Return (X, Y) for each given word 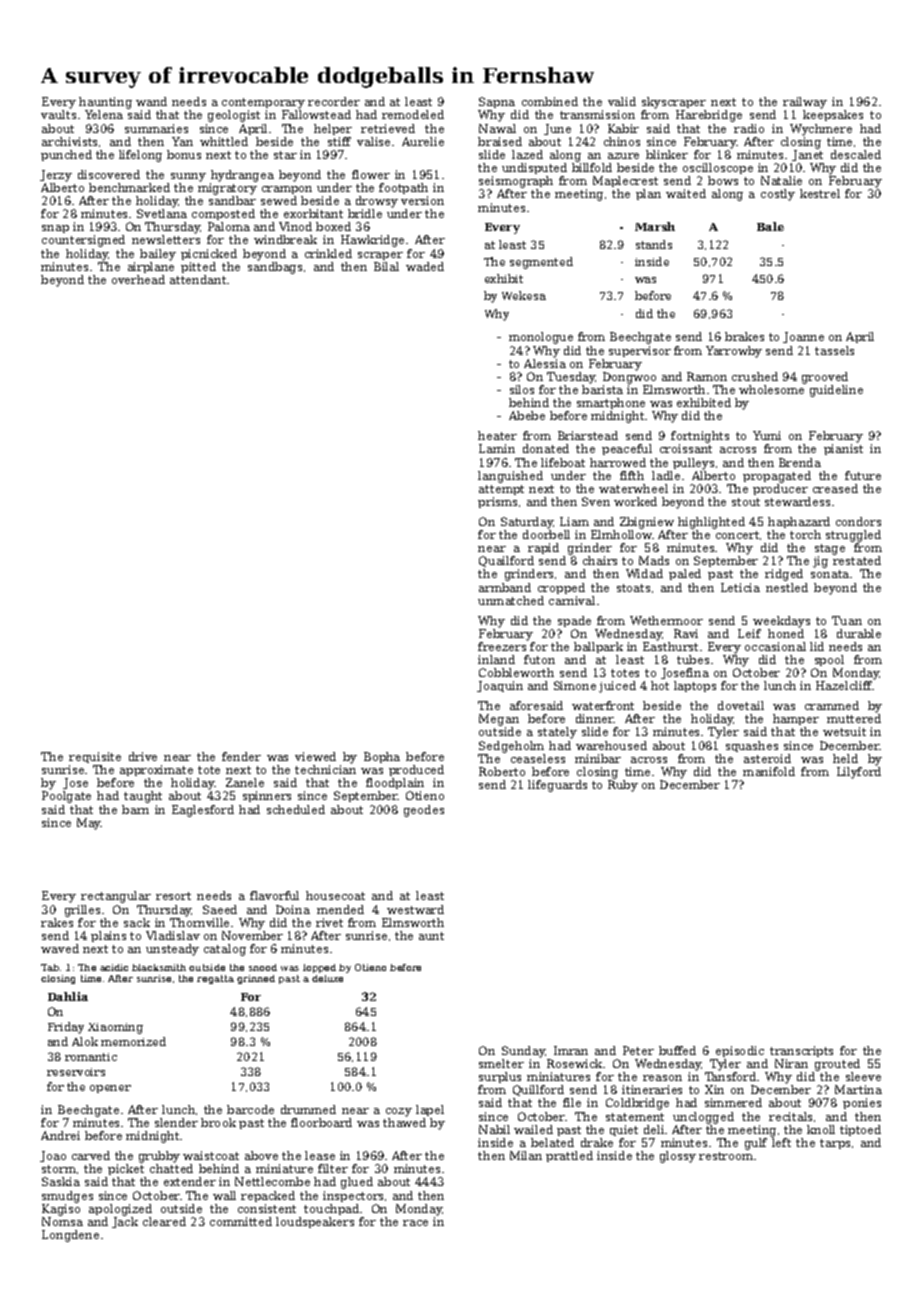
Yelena (104, 114)
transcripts (801, 1051)
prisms (497, 502)
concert (737, 535)
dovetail (741, 705)
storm (59, 1169)
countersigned (83, 241)
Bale (770, 226)
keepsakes (833, 115)
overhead (138, 279)
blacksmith (159, 967)
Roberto (502, 771)
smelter (501, 1063)
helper (333, 129)
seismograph (516, 182)
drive (143, 756)
